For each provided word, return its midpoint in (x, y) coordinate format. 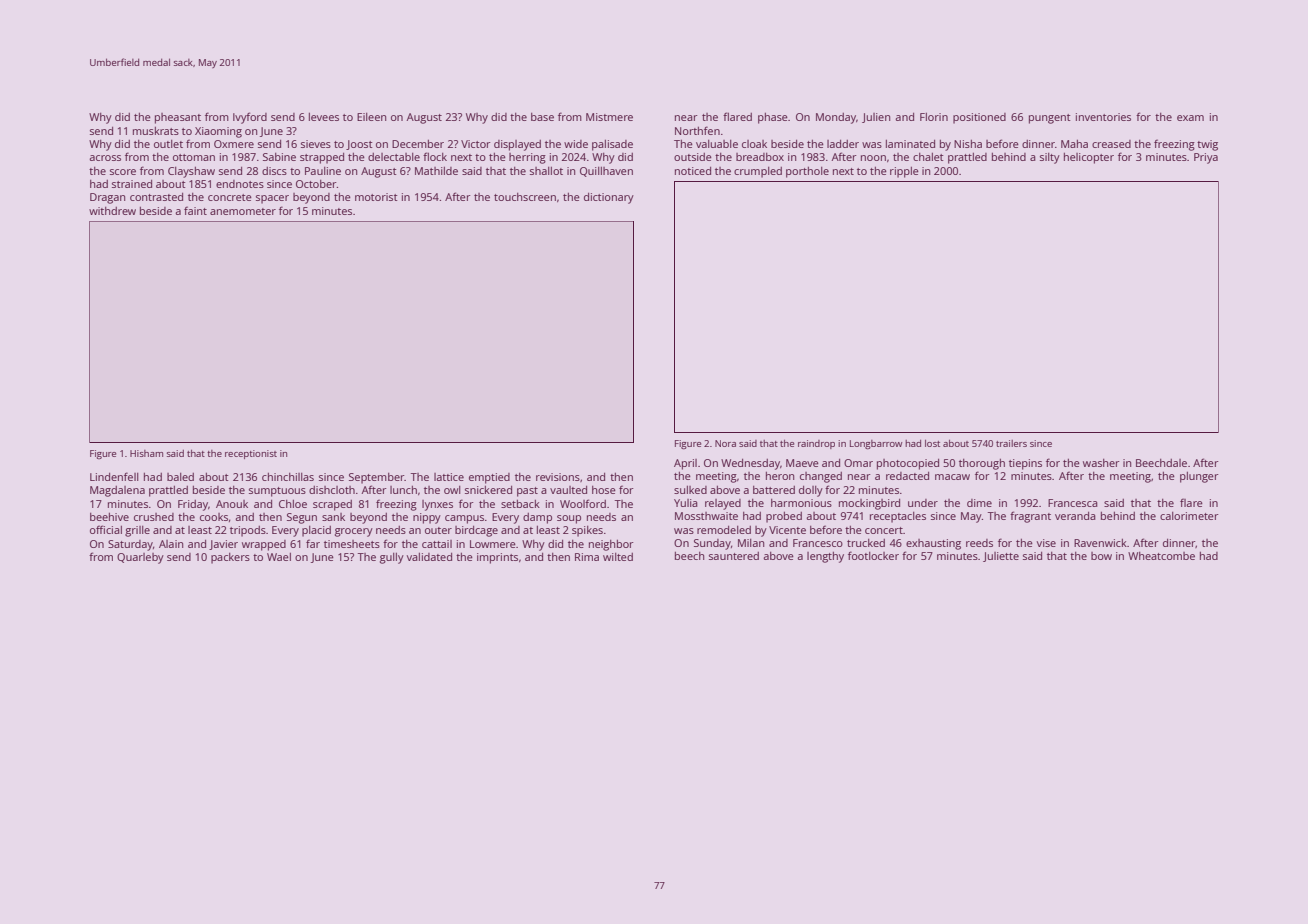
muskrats (156, 131)
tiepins (1025, 464)
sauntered (734, 556)
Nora (725, 443)
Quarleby (140, 558)
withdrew (112, 211)
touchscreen (525, 197)
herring (527, 158)
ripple (904, 172)
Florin (934, 117)
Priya (1206, 158)
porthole (807, 172)
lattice (449, 477)
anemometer (243, 211)
